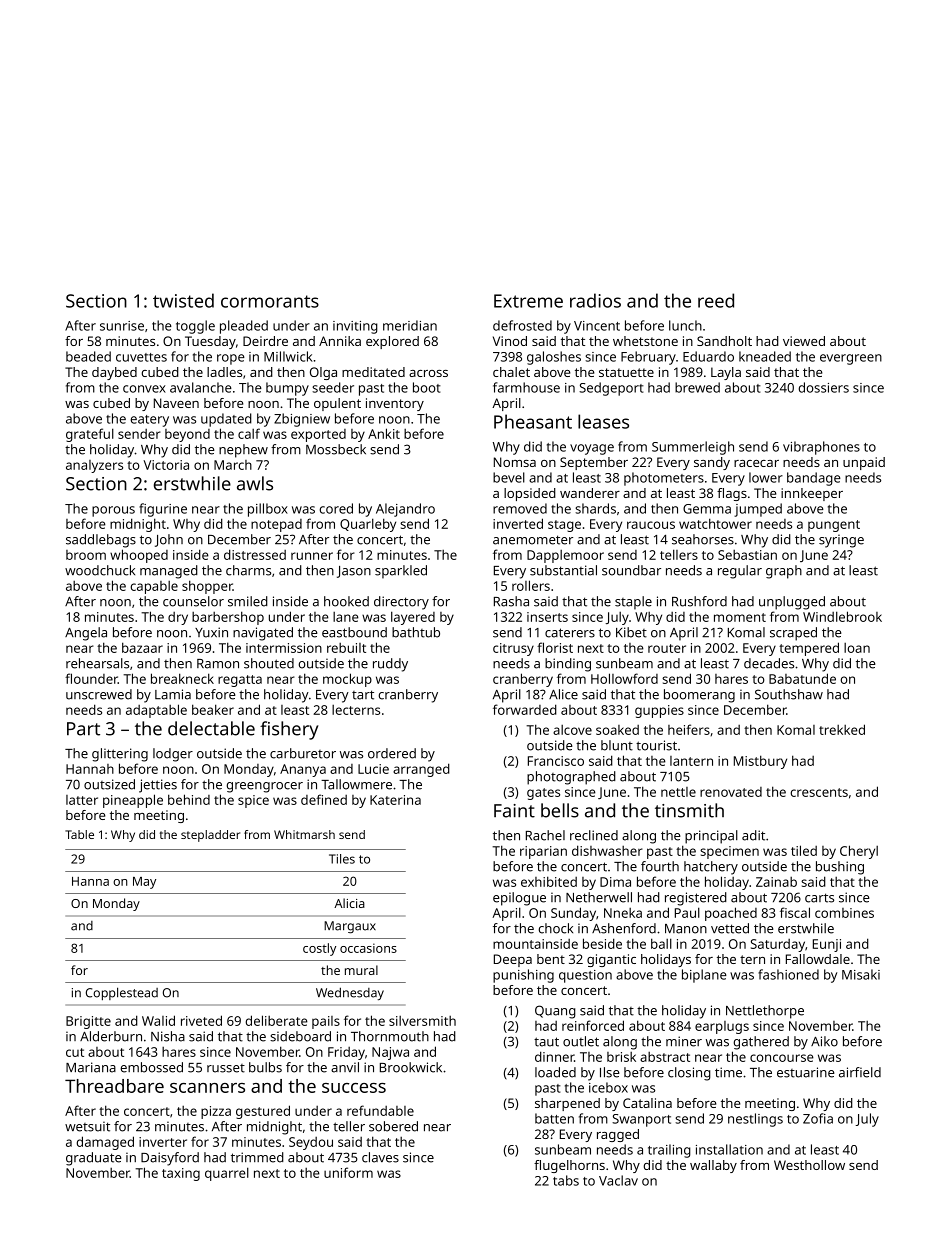 The height and width of the screenshot is (1233, 952). I want to click on behind, so click(189, 799).
